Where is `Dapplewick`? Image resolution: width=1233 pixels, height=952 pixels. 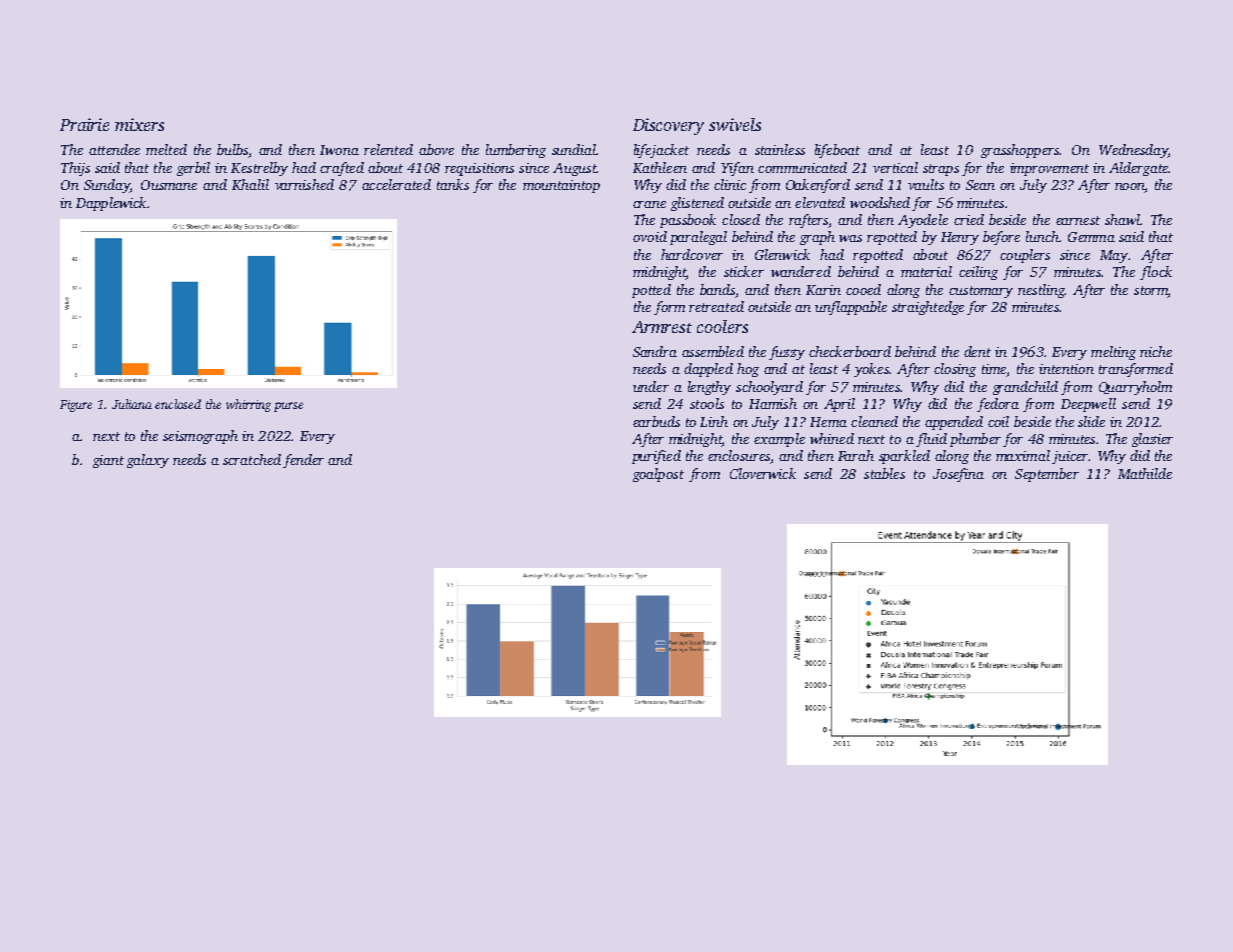
Dapplewick is located at coordinates (111, 204).
